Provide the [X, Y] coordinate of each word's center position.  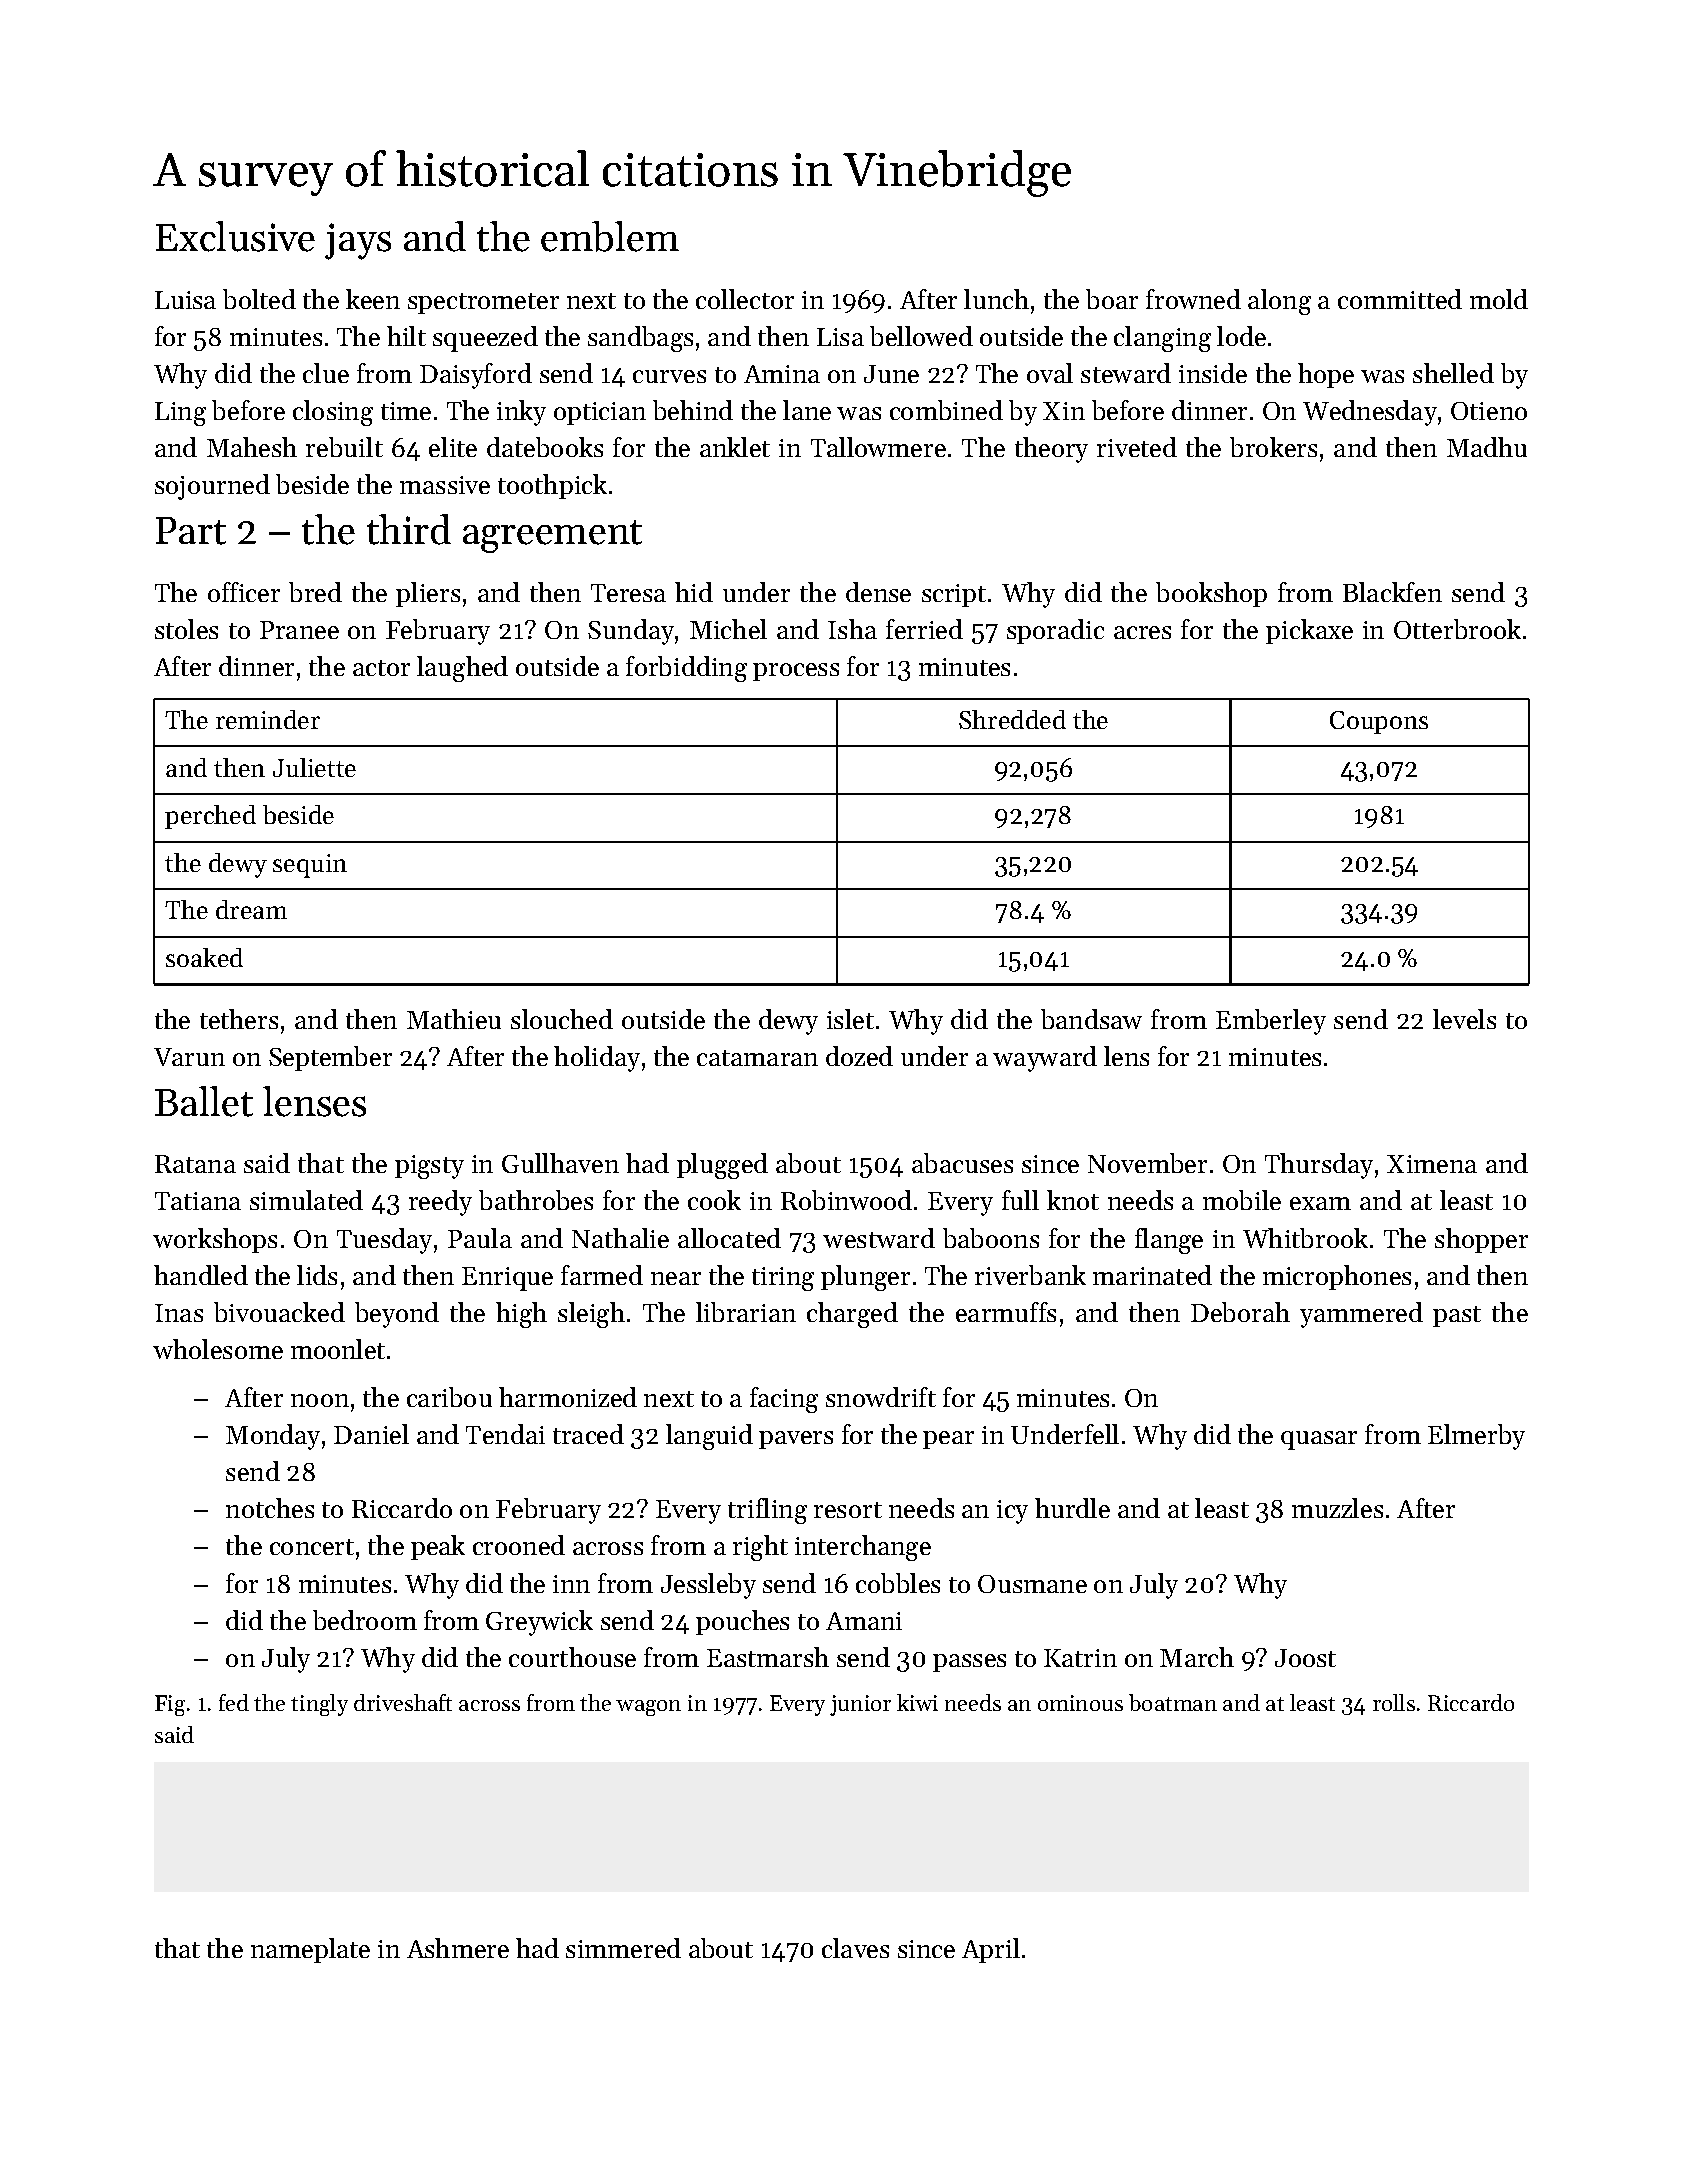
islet [850, 1019]
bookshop [1211, 594]
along [1279, 302]
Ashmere [458, 1948]
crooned [519, 1545]
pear [948, 1440]
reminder [268, 719]
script [954, 595]
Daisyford [476, 376]
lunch [996, 299]
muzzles [1337, 1508]
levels [1464, 1019]
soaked [204, 957]
